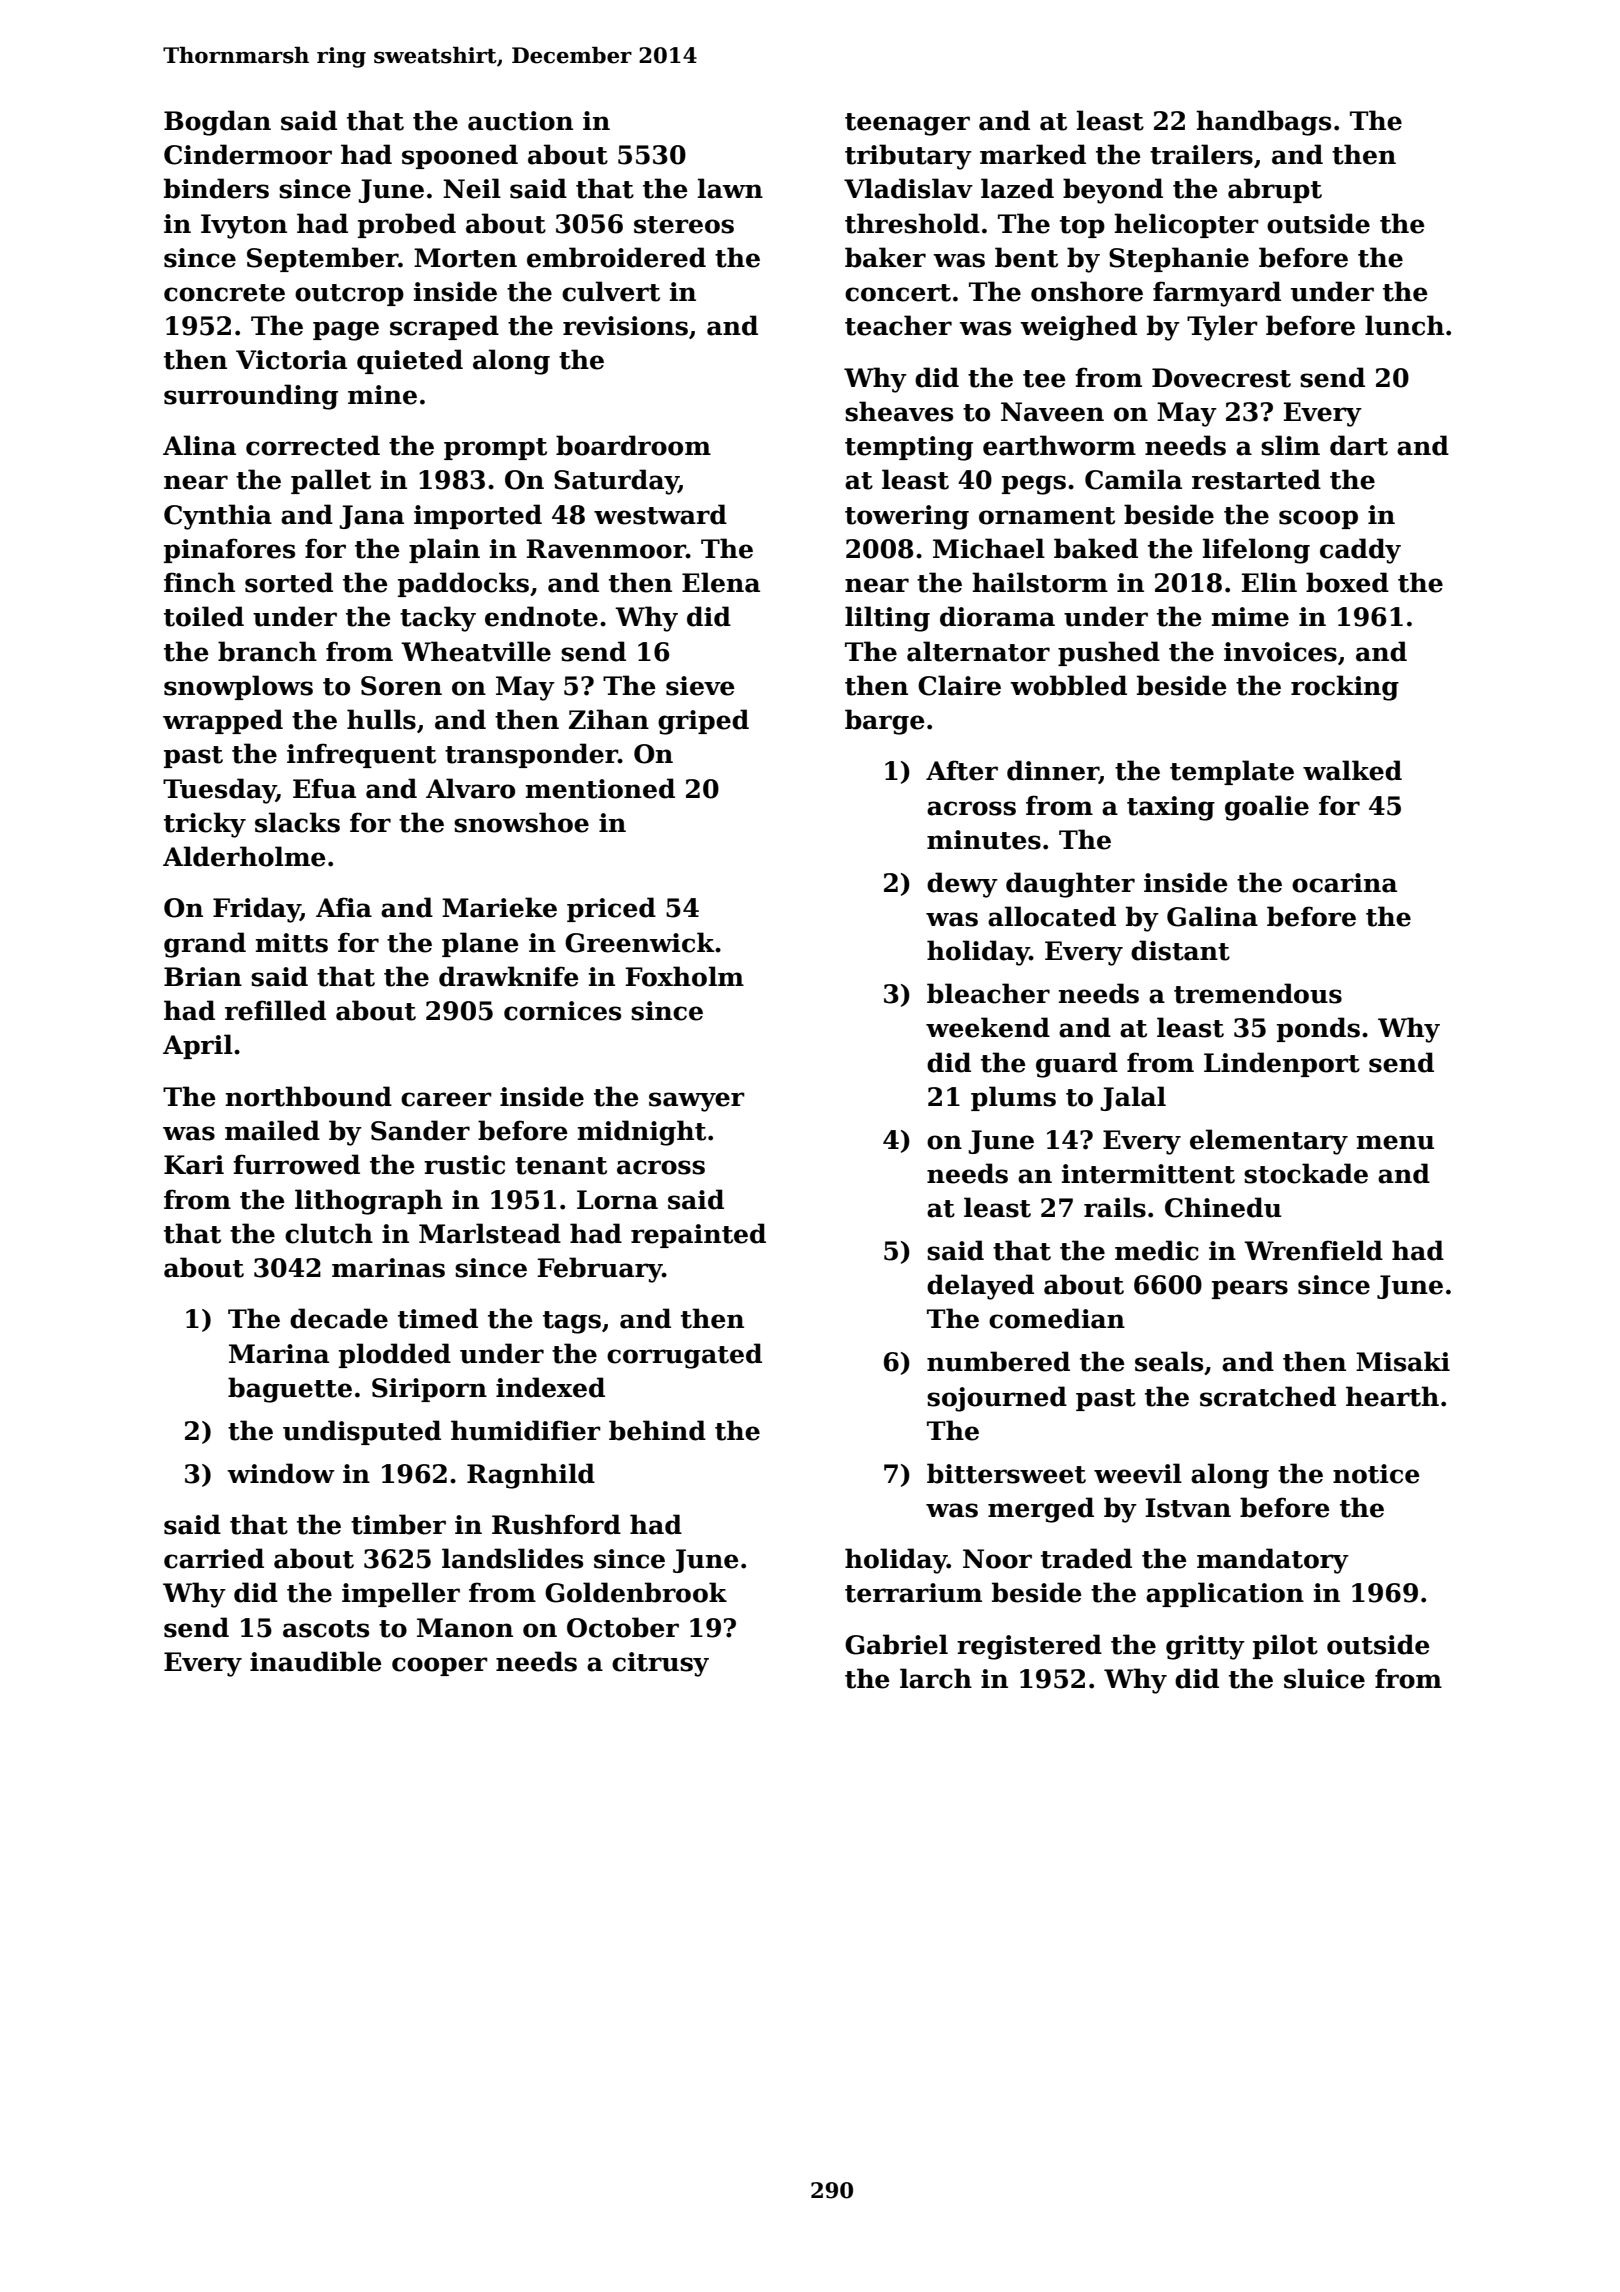 This screenshot has height=2292, width=1620. I want to click on Bogdan, so click(217, 123).
